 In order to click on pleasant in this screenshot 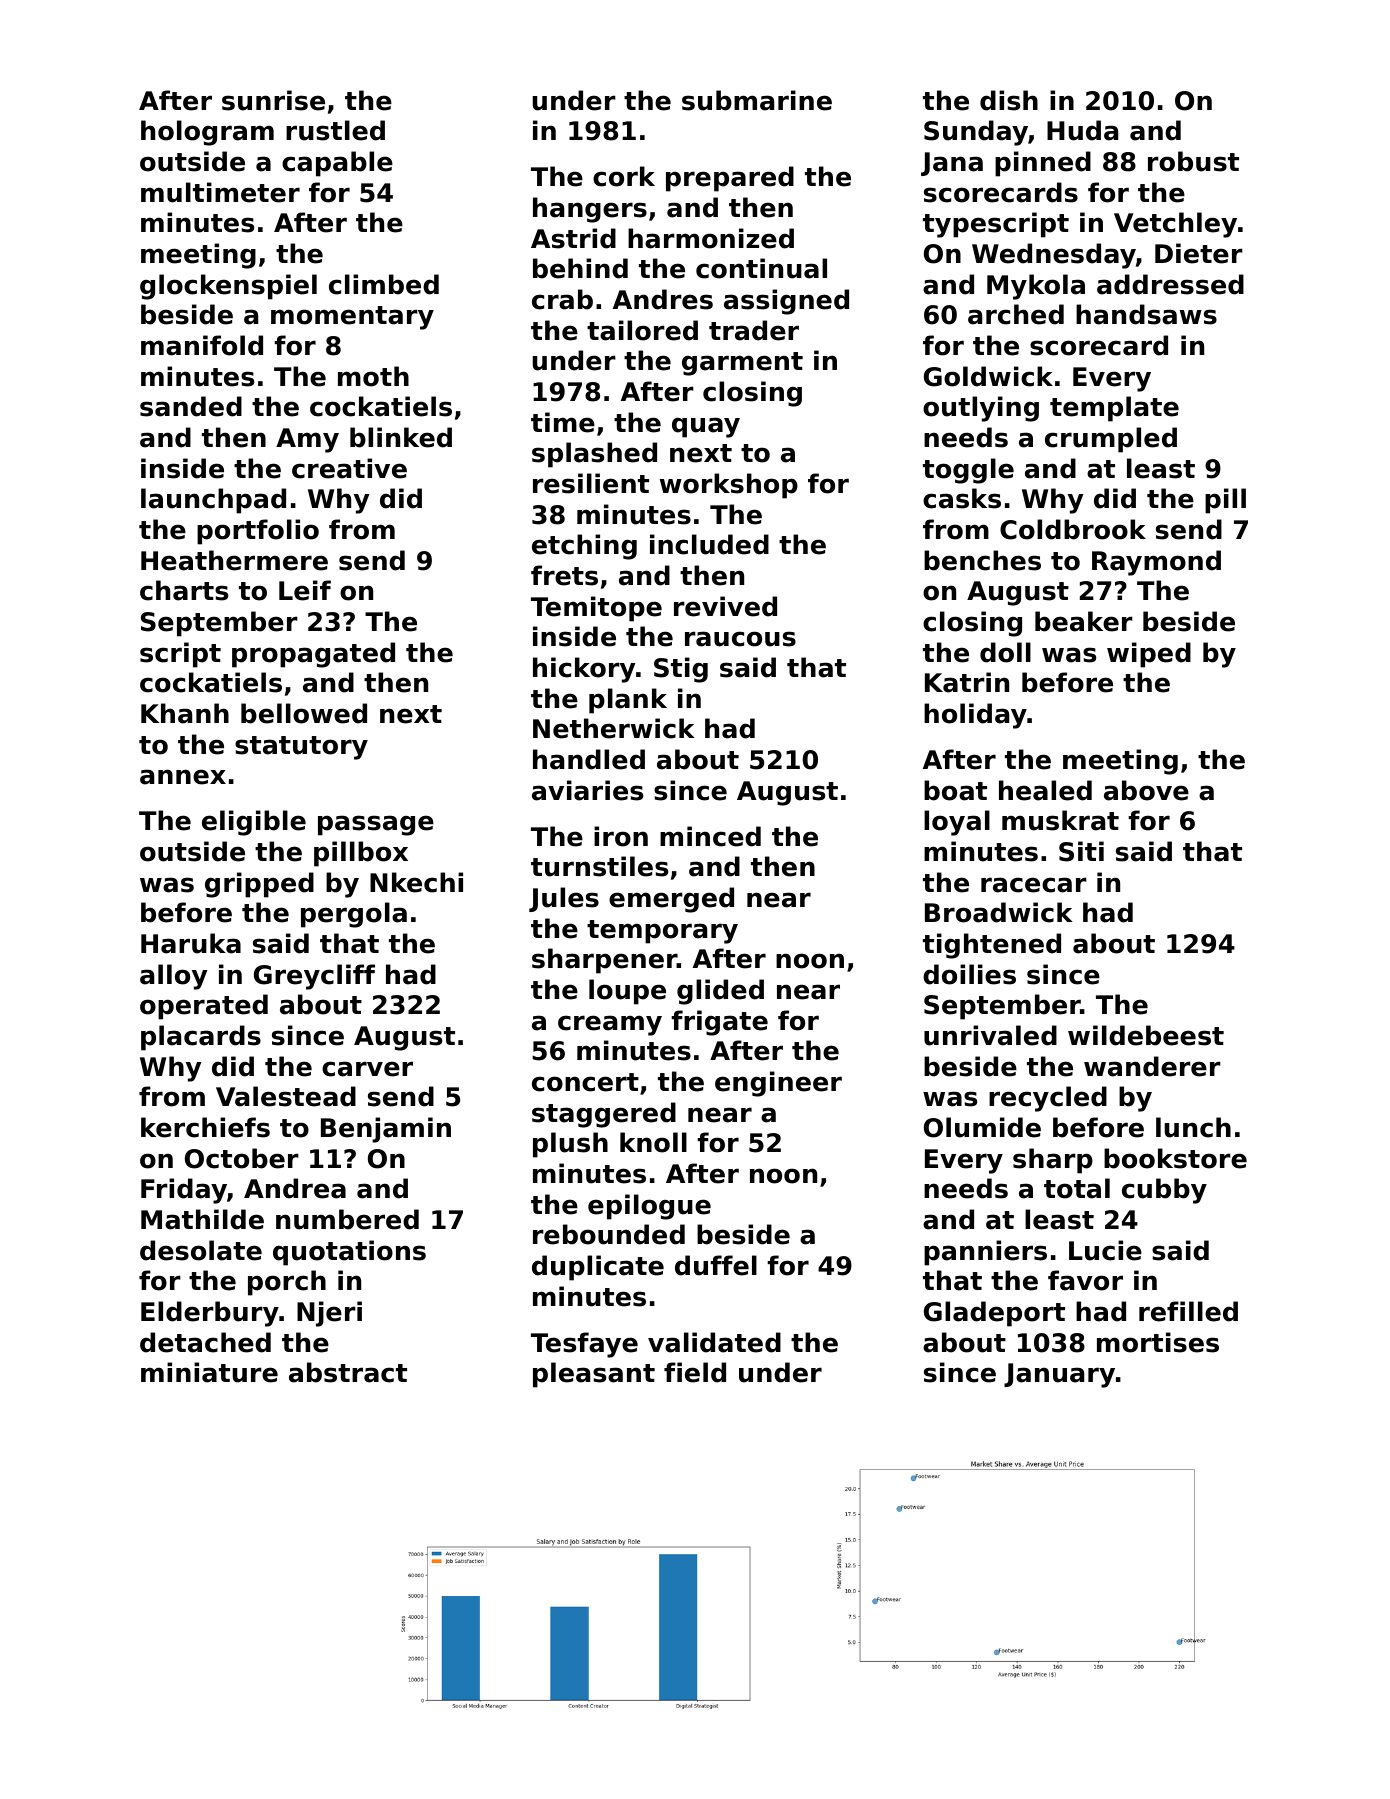, I will do `click(594, 1375)`.
